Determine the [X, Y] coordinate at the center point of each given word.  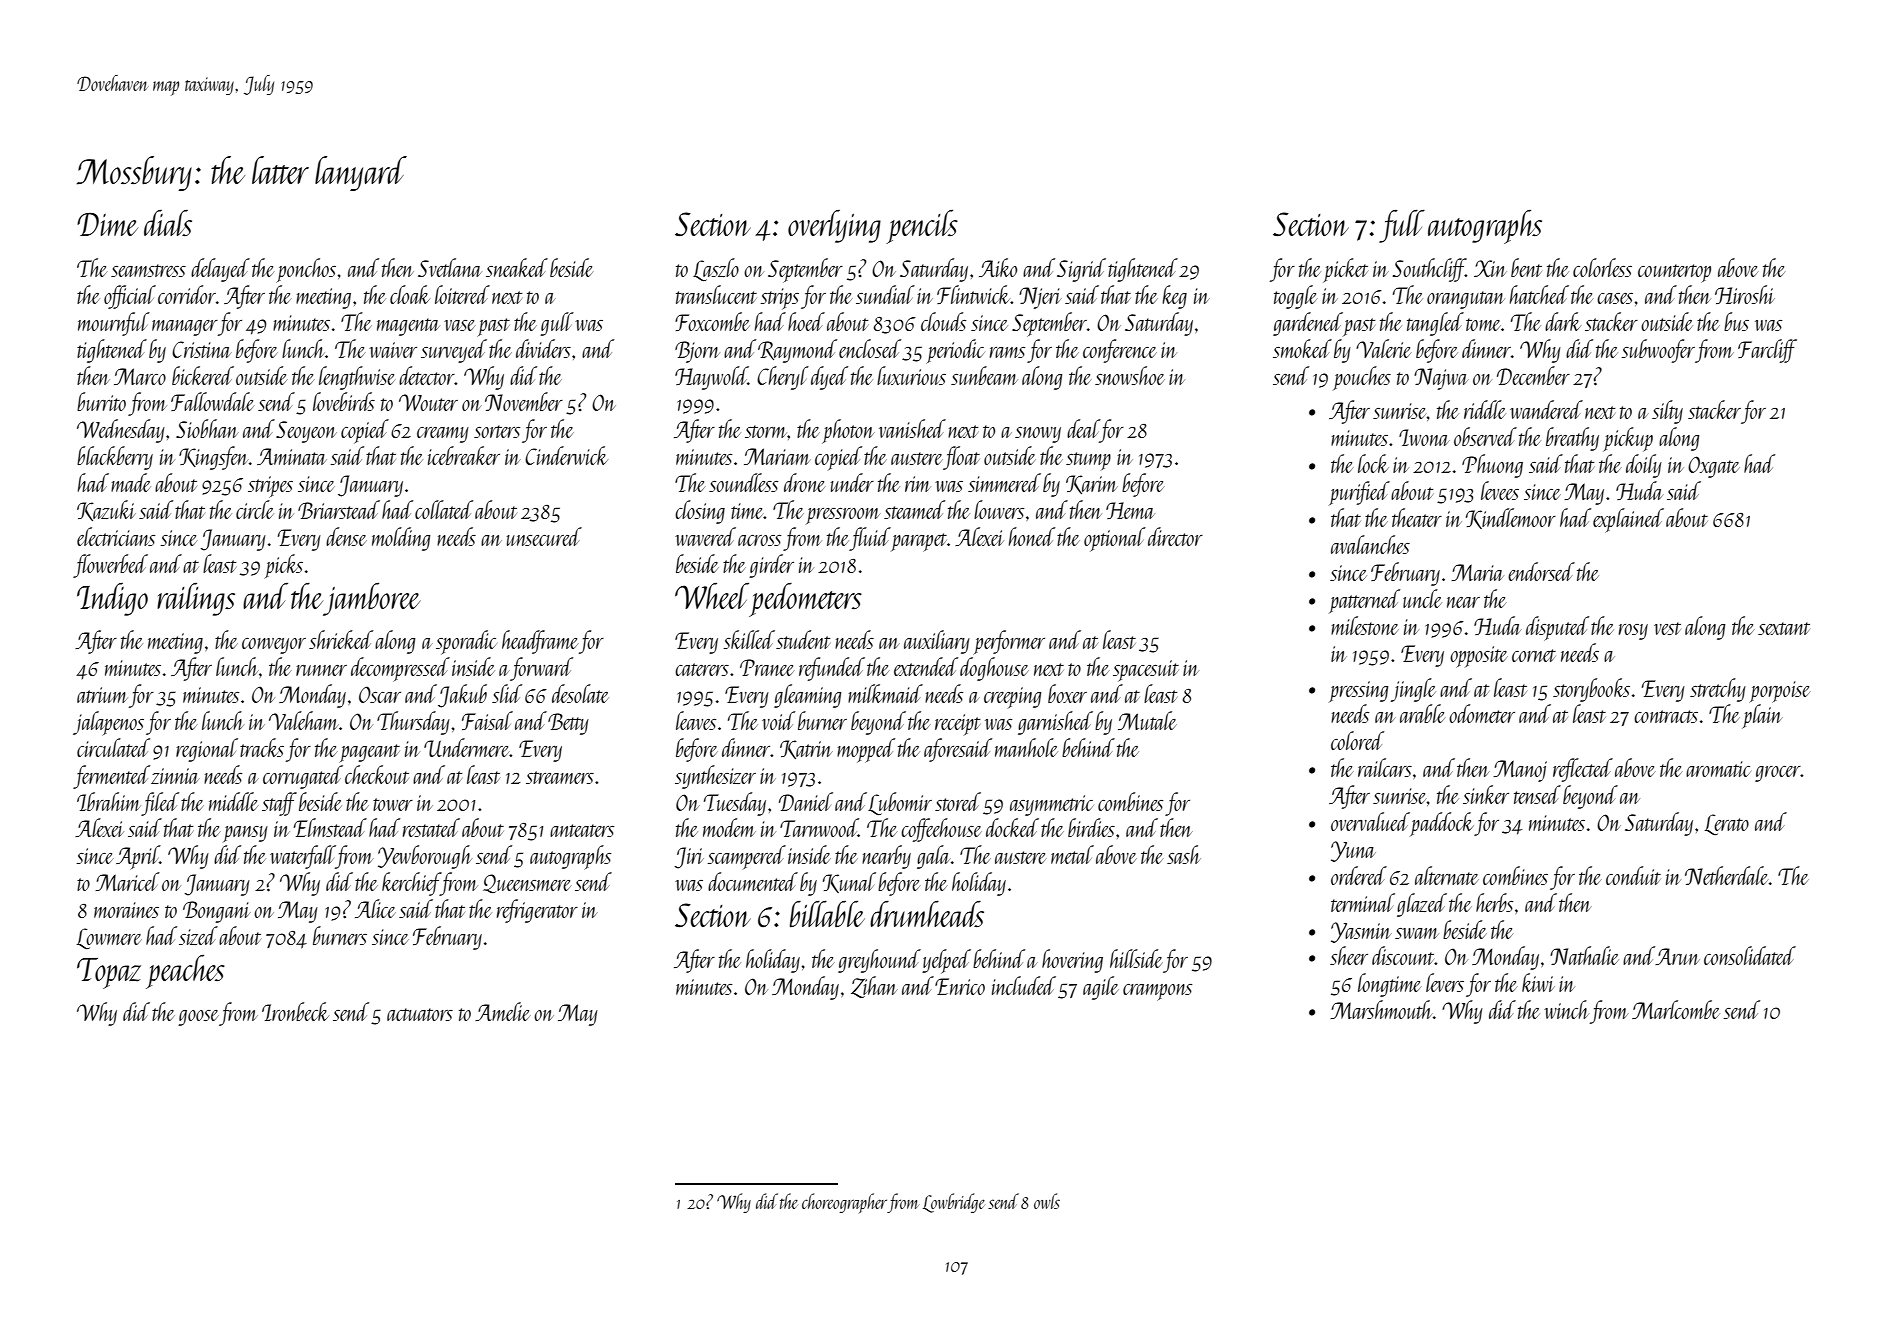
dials [168, 223]
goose [198, 1018]
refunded [832, 669]
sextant [1784, 628]
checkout [377, 774]
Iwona [1424, 437]
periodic [955, 351]
